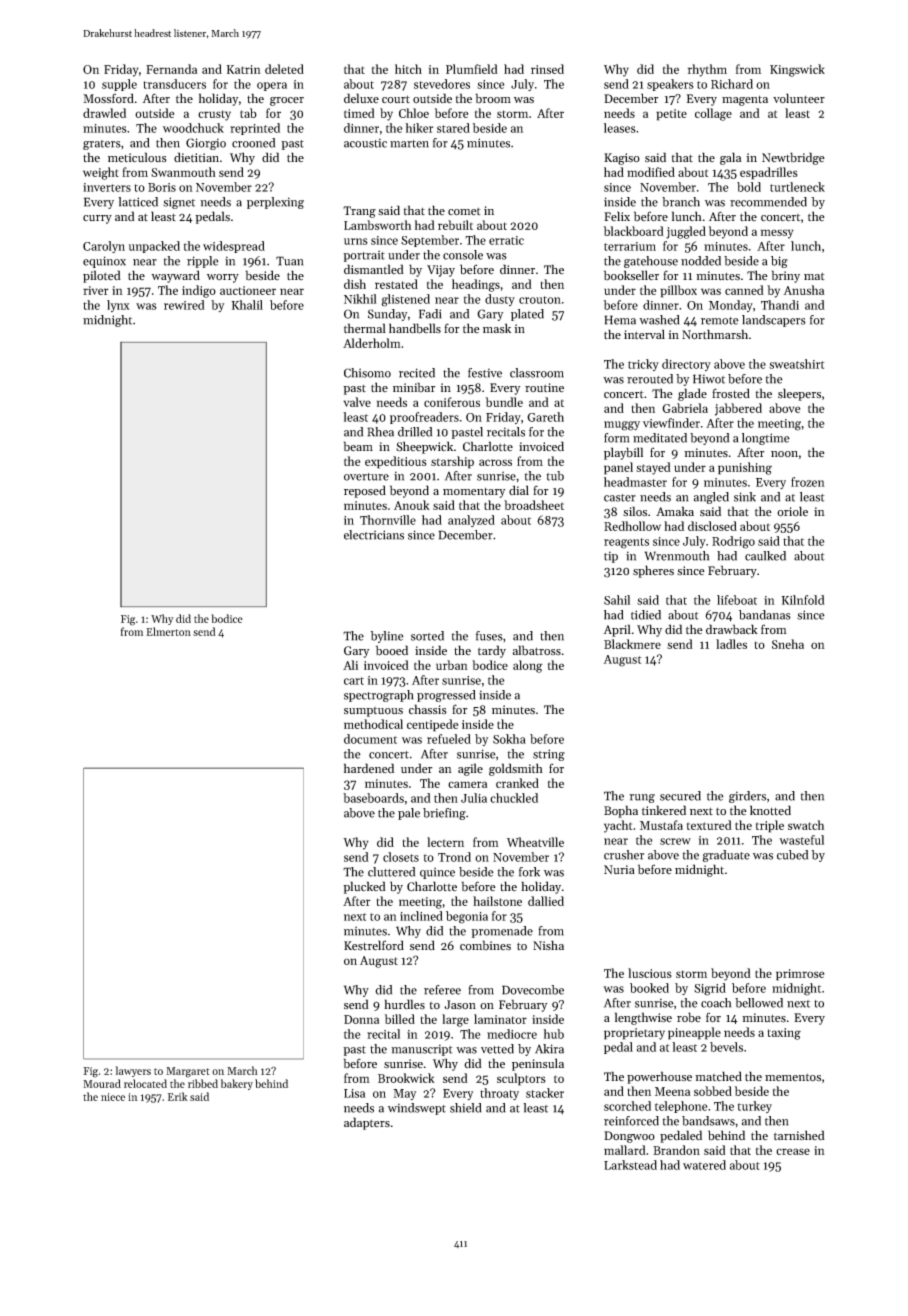  Describe the element at coordinates (374, 945) in the image. I see `Kestrelford` at that location.
